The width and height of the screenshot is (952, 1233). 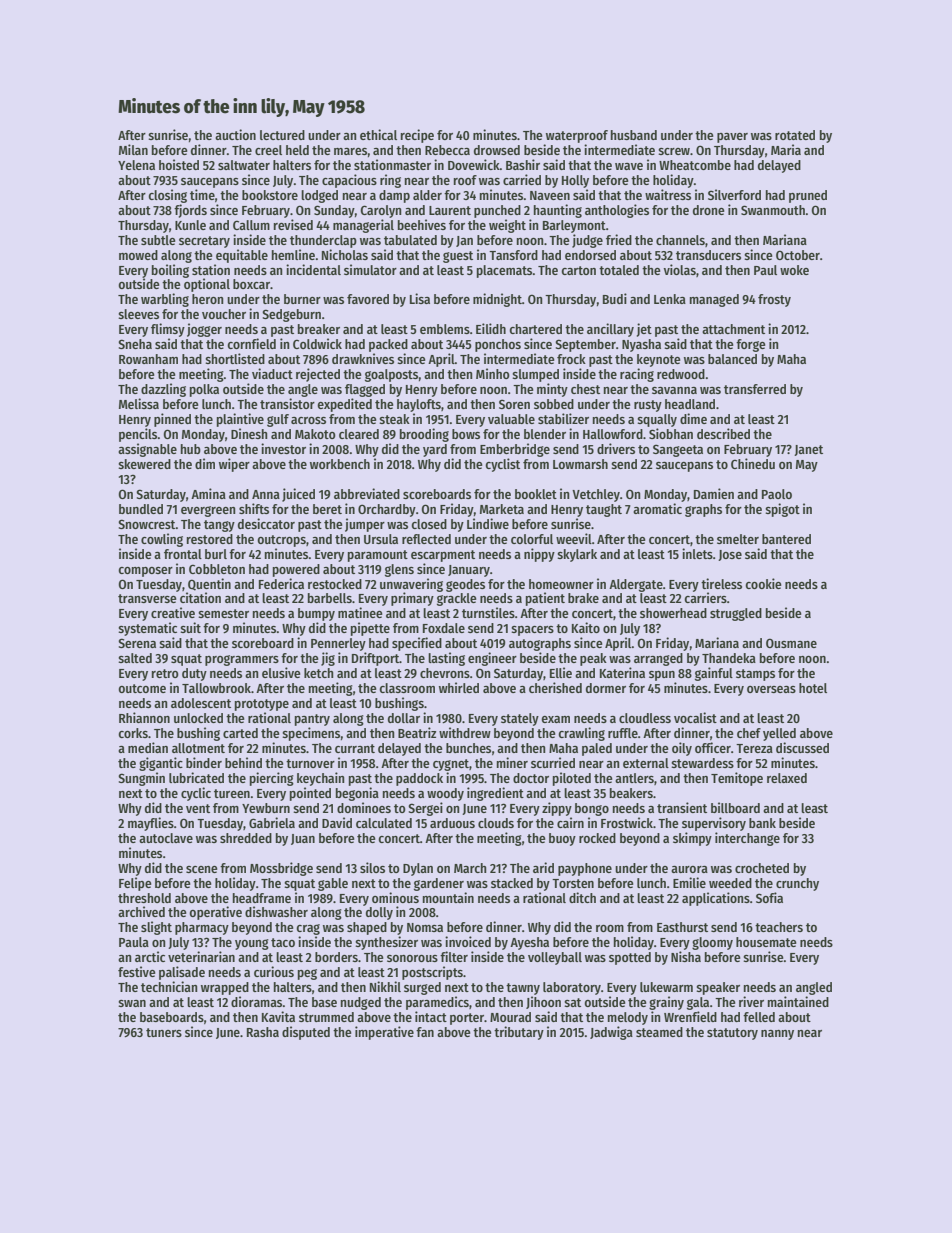 I want to click on tributary, so click(x=519, y=1033).
